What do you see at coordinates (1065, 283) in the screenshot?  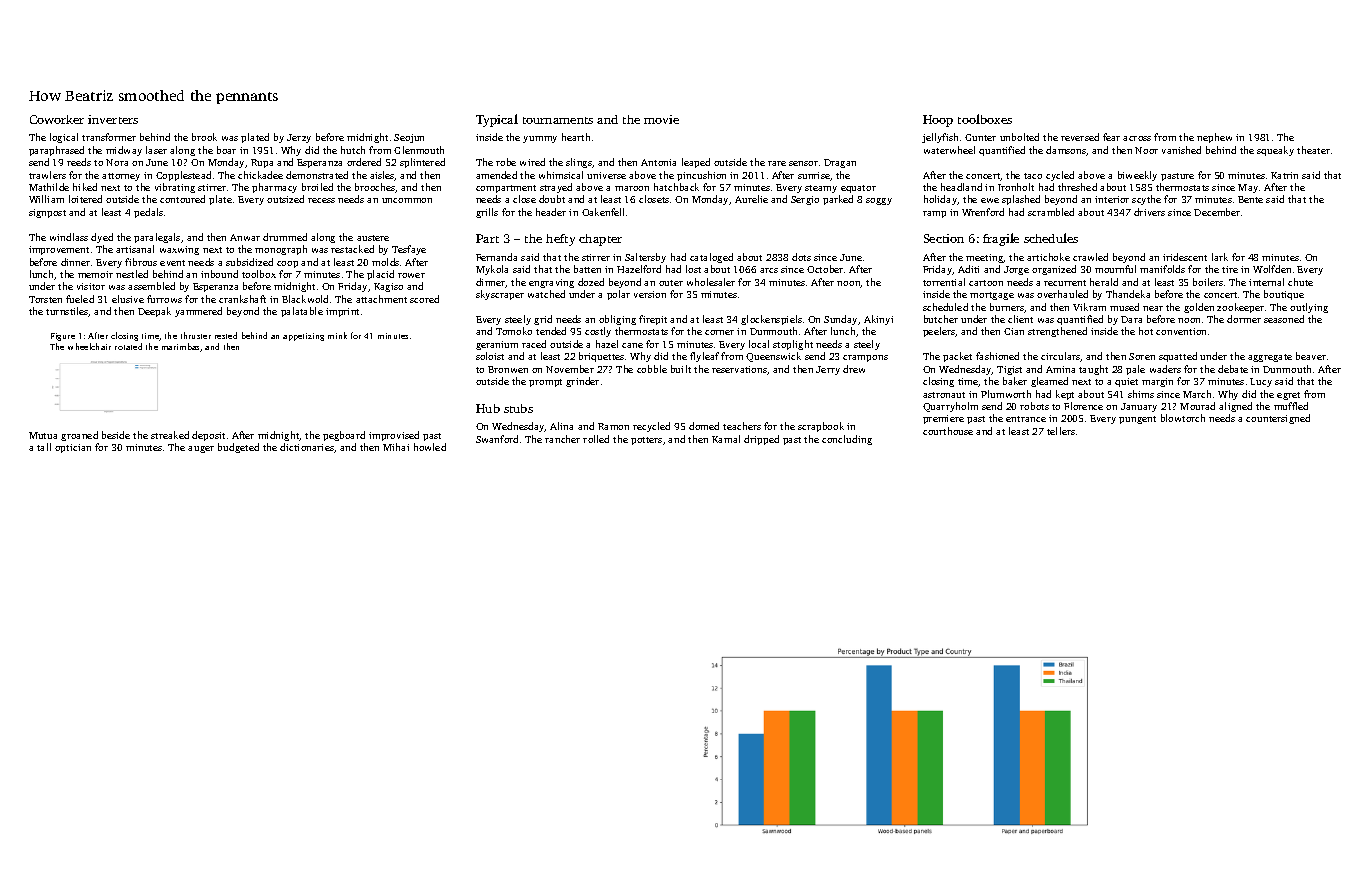 I see `recurrent` at bounding box center [1065, 283].
